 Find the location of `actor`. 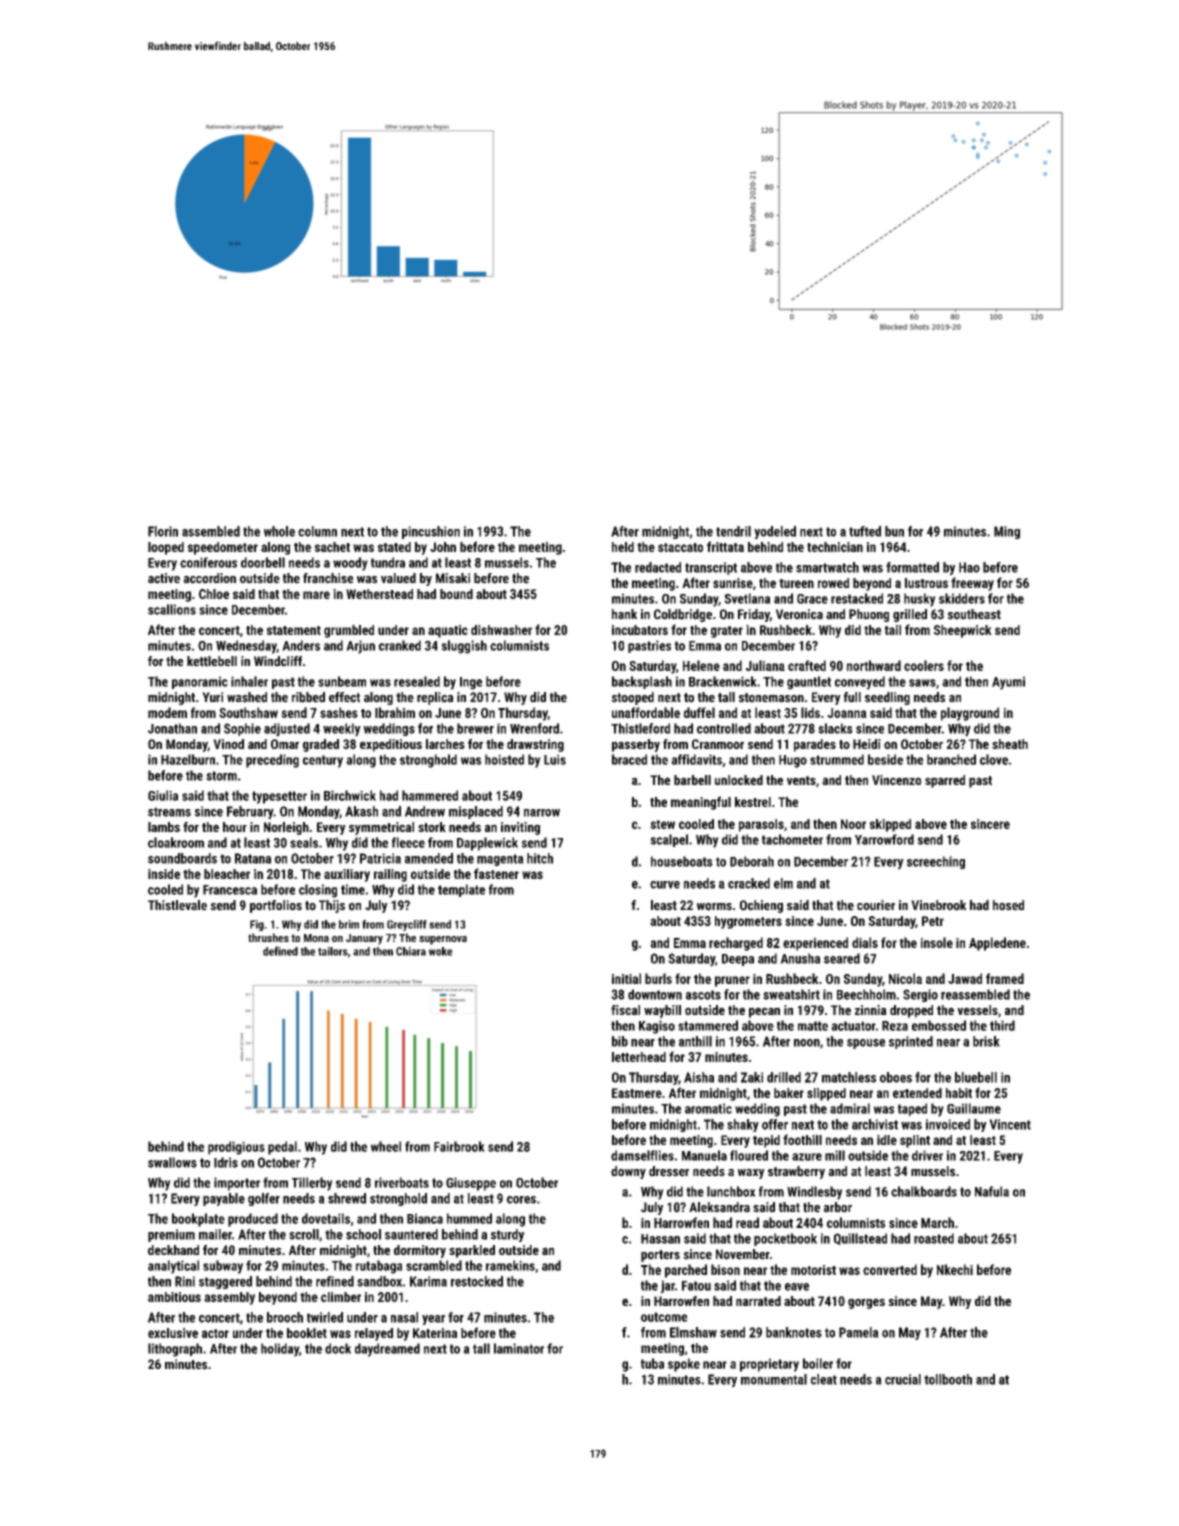

actor is located at coordinates (215, 1333).
